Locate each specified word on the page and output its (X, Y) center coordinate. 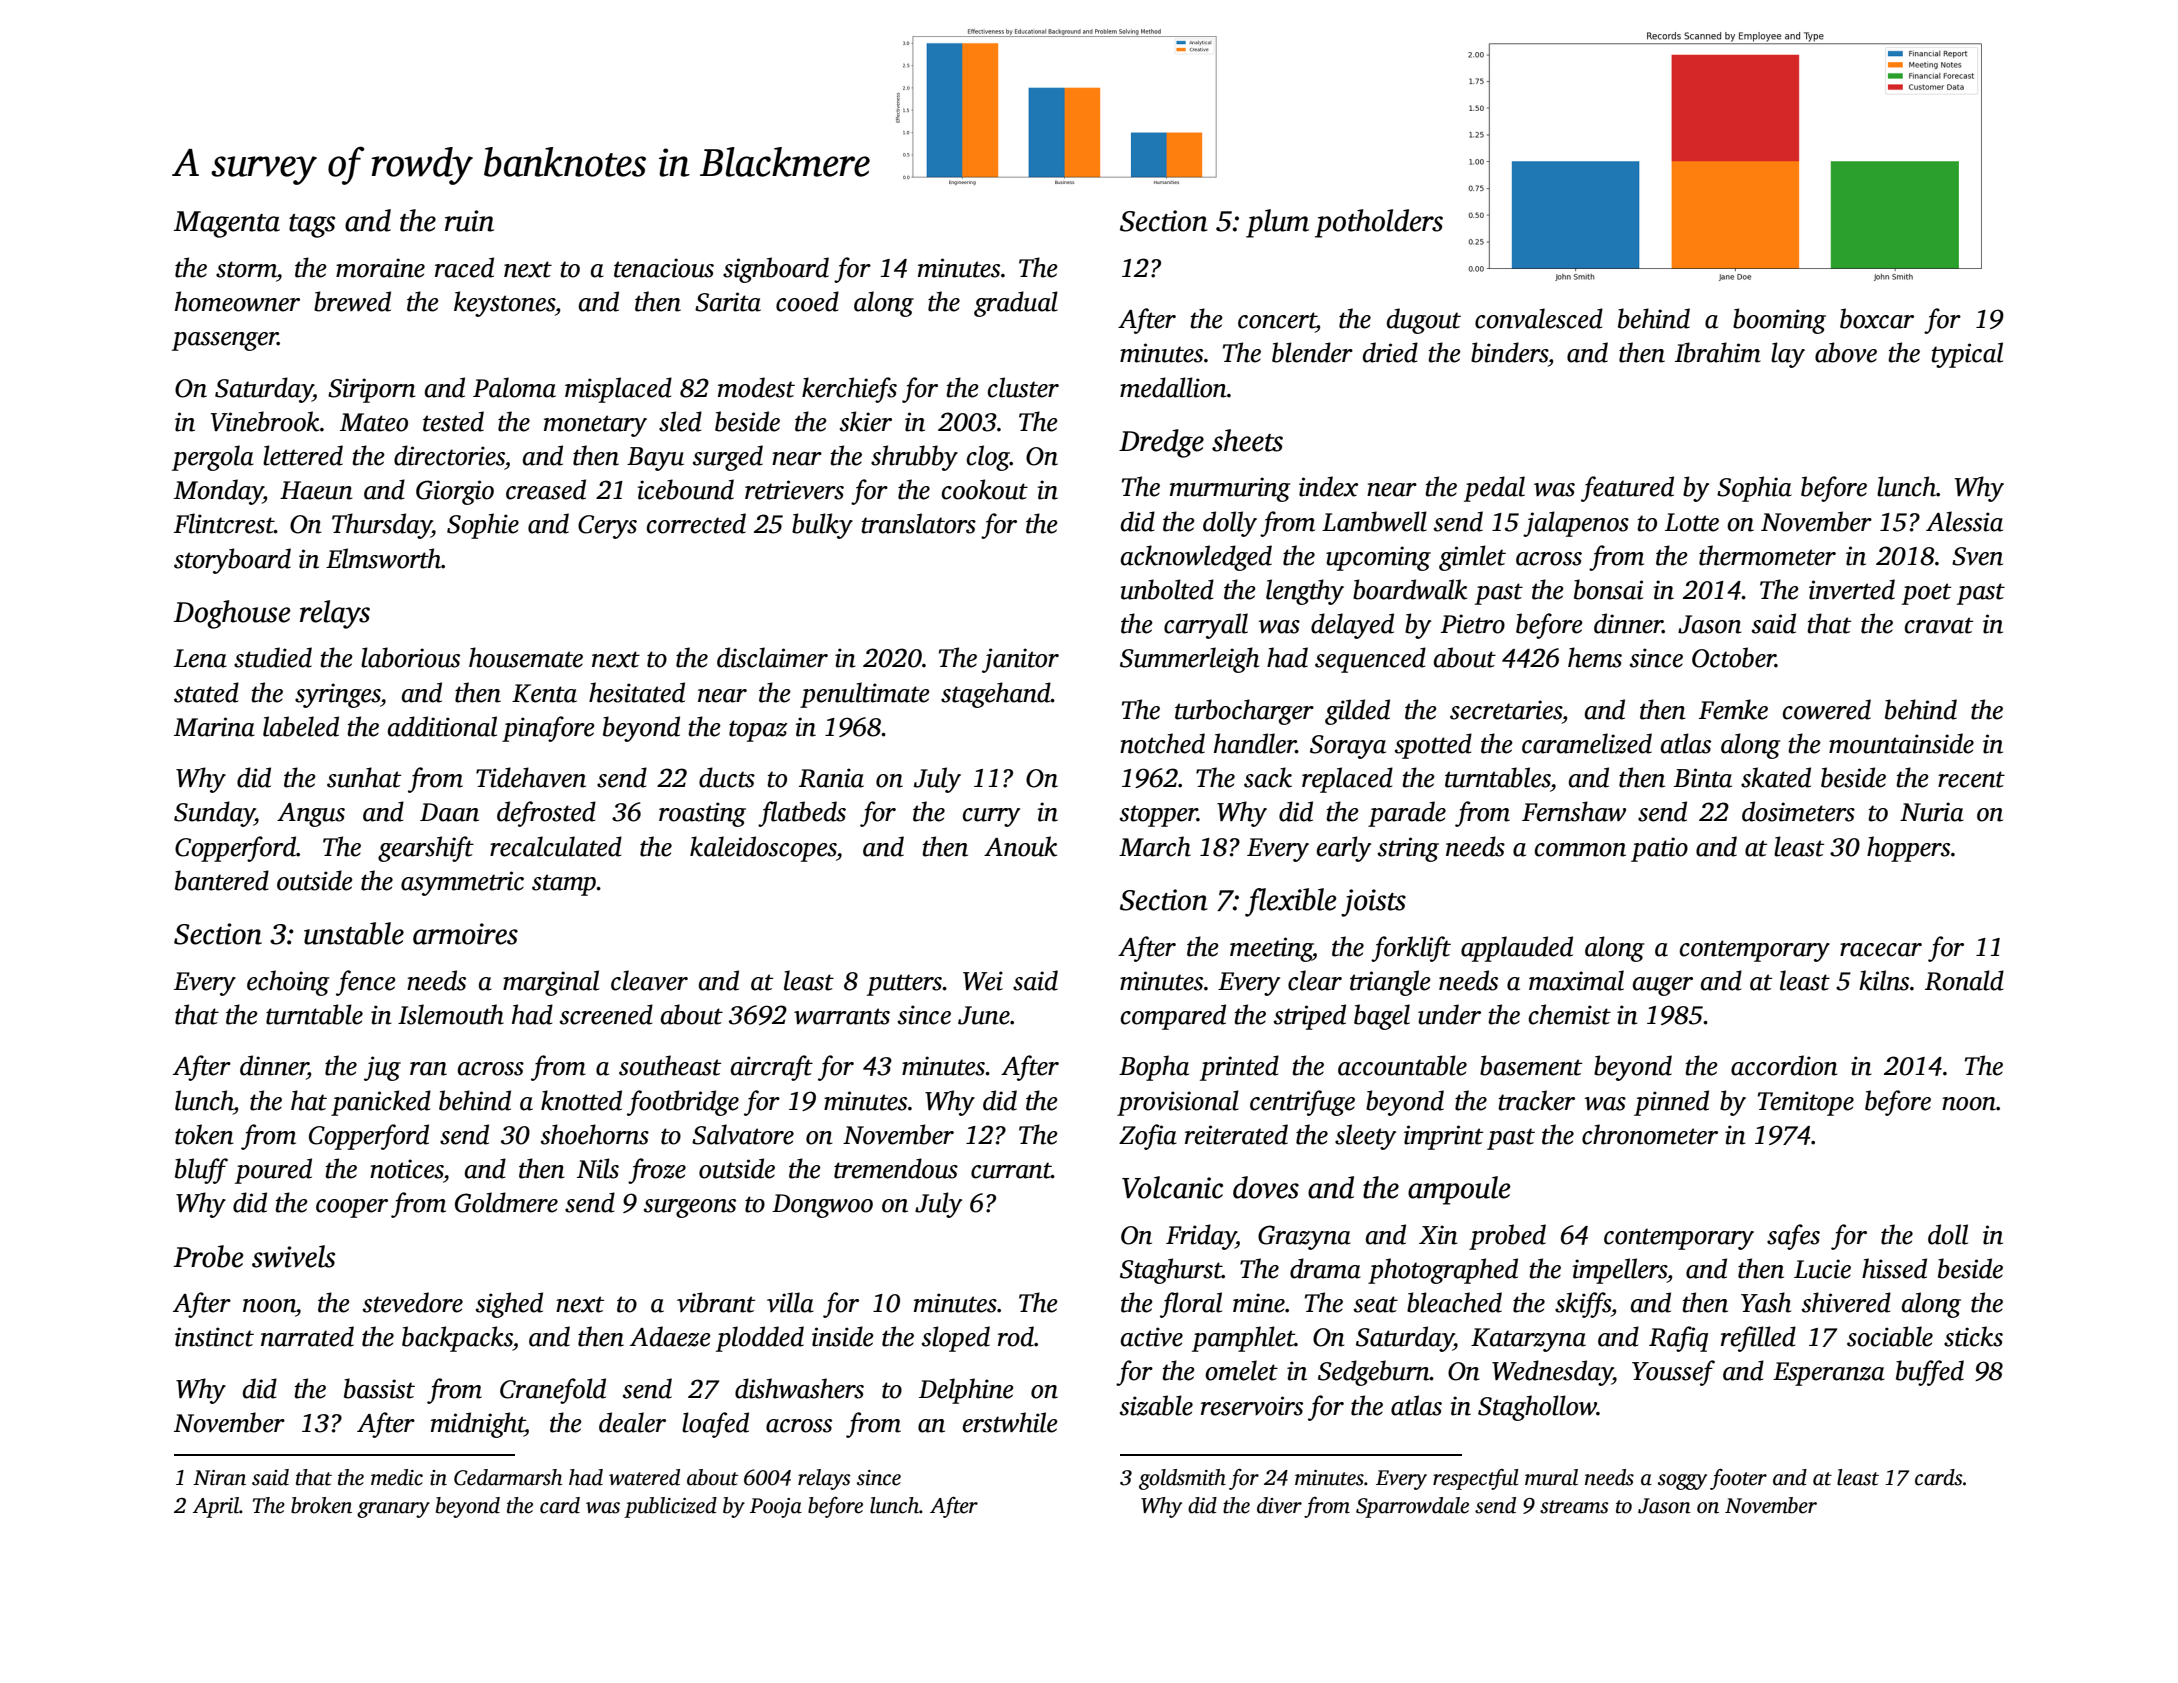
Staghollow (1537, 1408)
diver (1279, 1505)
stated (206, 692)
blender (1312, 352)
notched (1162, 743)
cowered (1827, 709)
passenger (225, 341)
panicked (381, 1103)
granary (393, 1510)
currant (1011, 1170)
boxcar (1877, 318)
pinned (1671, 1103)
